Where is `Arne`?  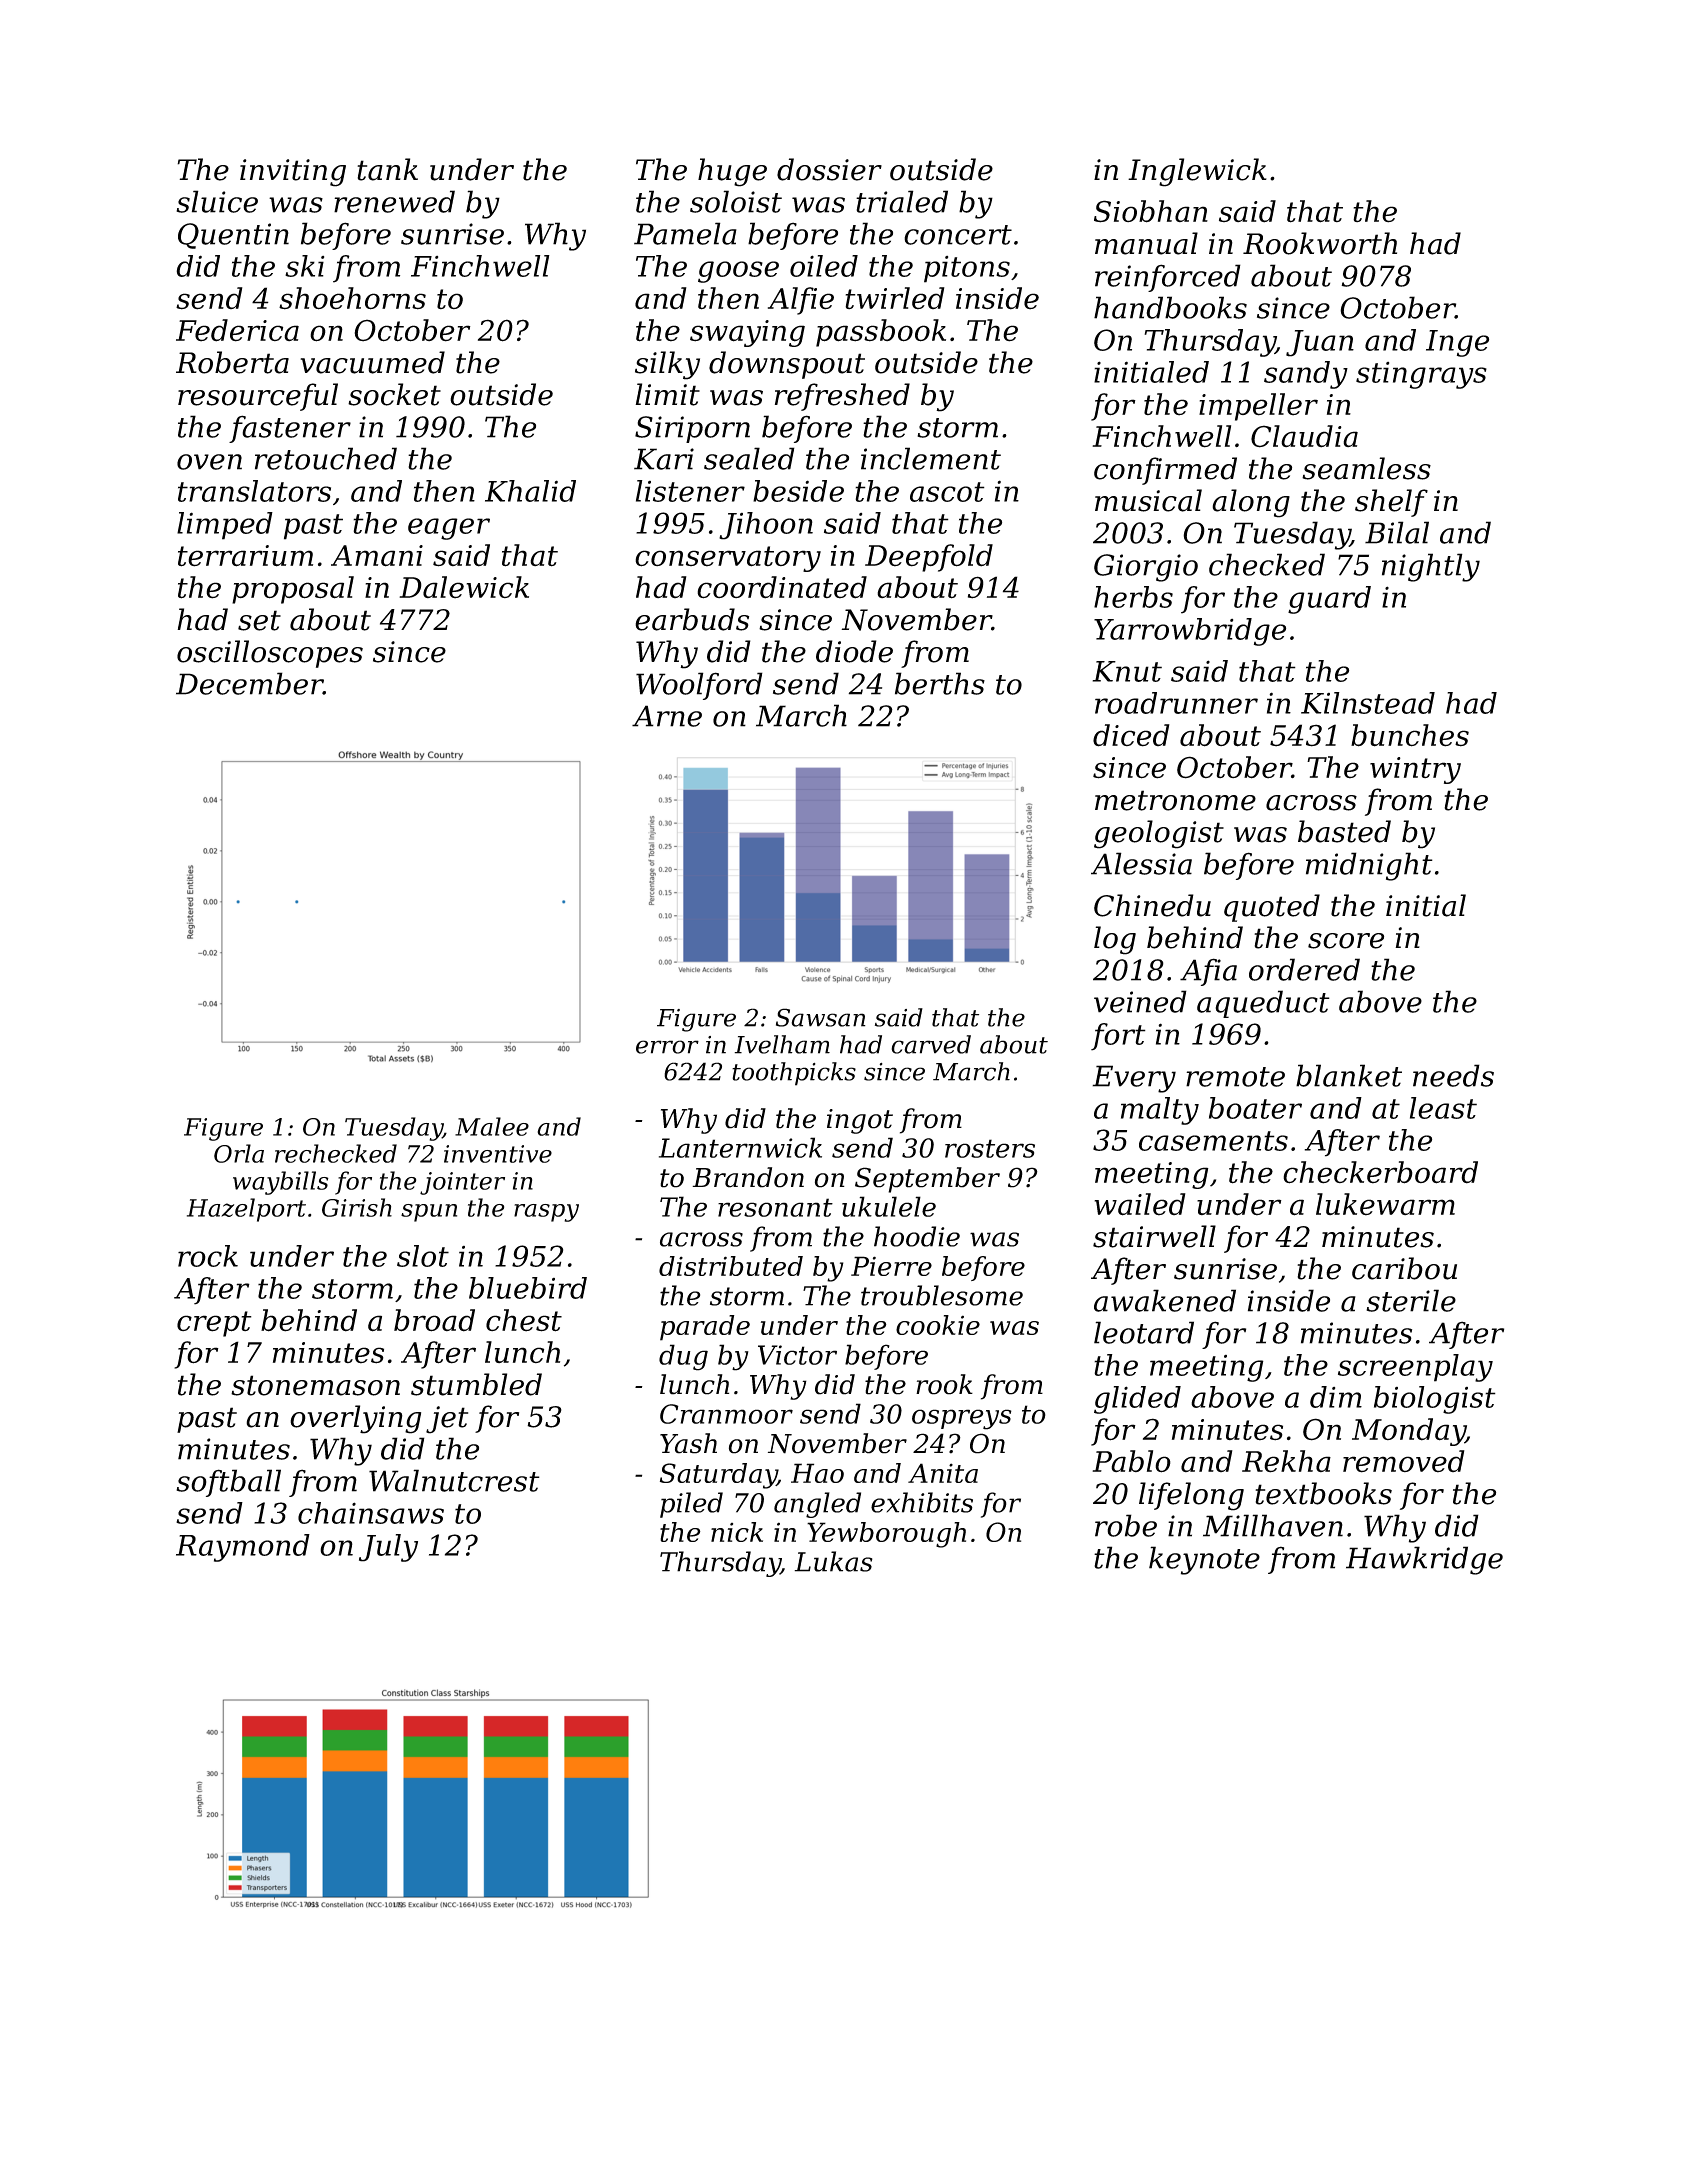 Arne is located at coordinates (667, 716).
